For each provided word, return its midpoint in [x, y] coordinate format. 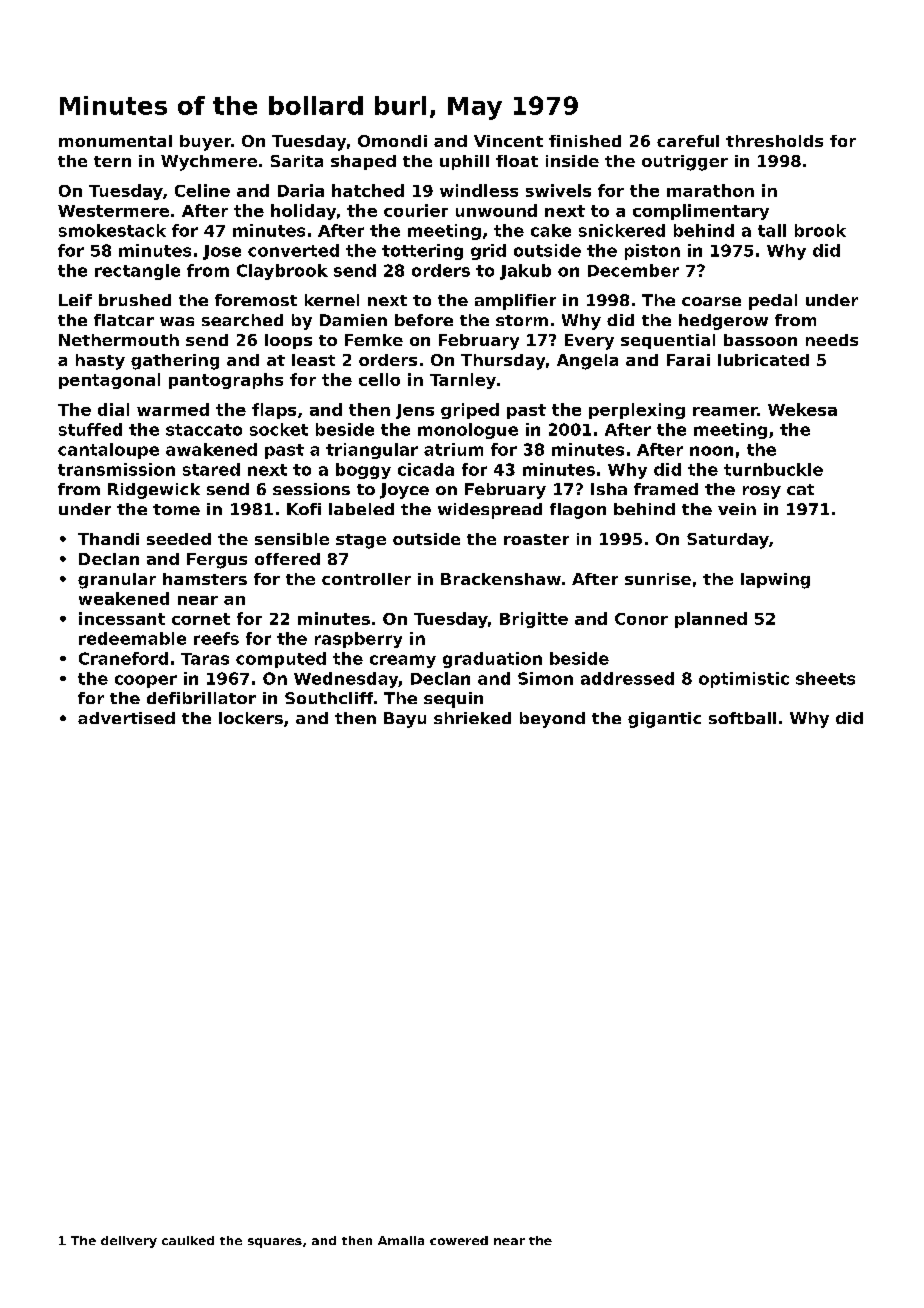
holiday [303, 212]
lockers [251, 718]
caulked [188, 1240]
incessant [122, 618]
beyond [552, 720]
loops [288, 341]
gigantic [664, 720]
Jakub [525, 272]
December [633, 270]
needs [832, 340]
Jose [222, 252]
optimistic [744, 680]
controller [366, 579]
